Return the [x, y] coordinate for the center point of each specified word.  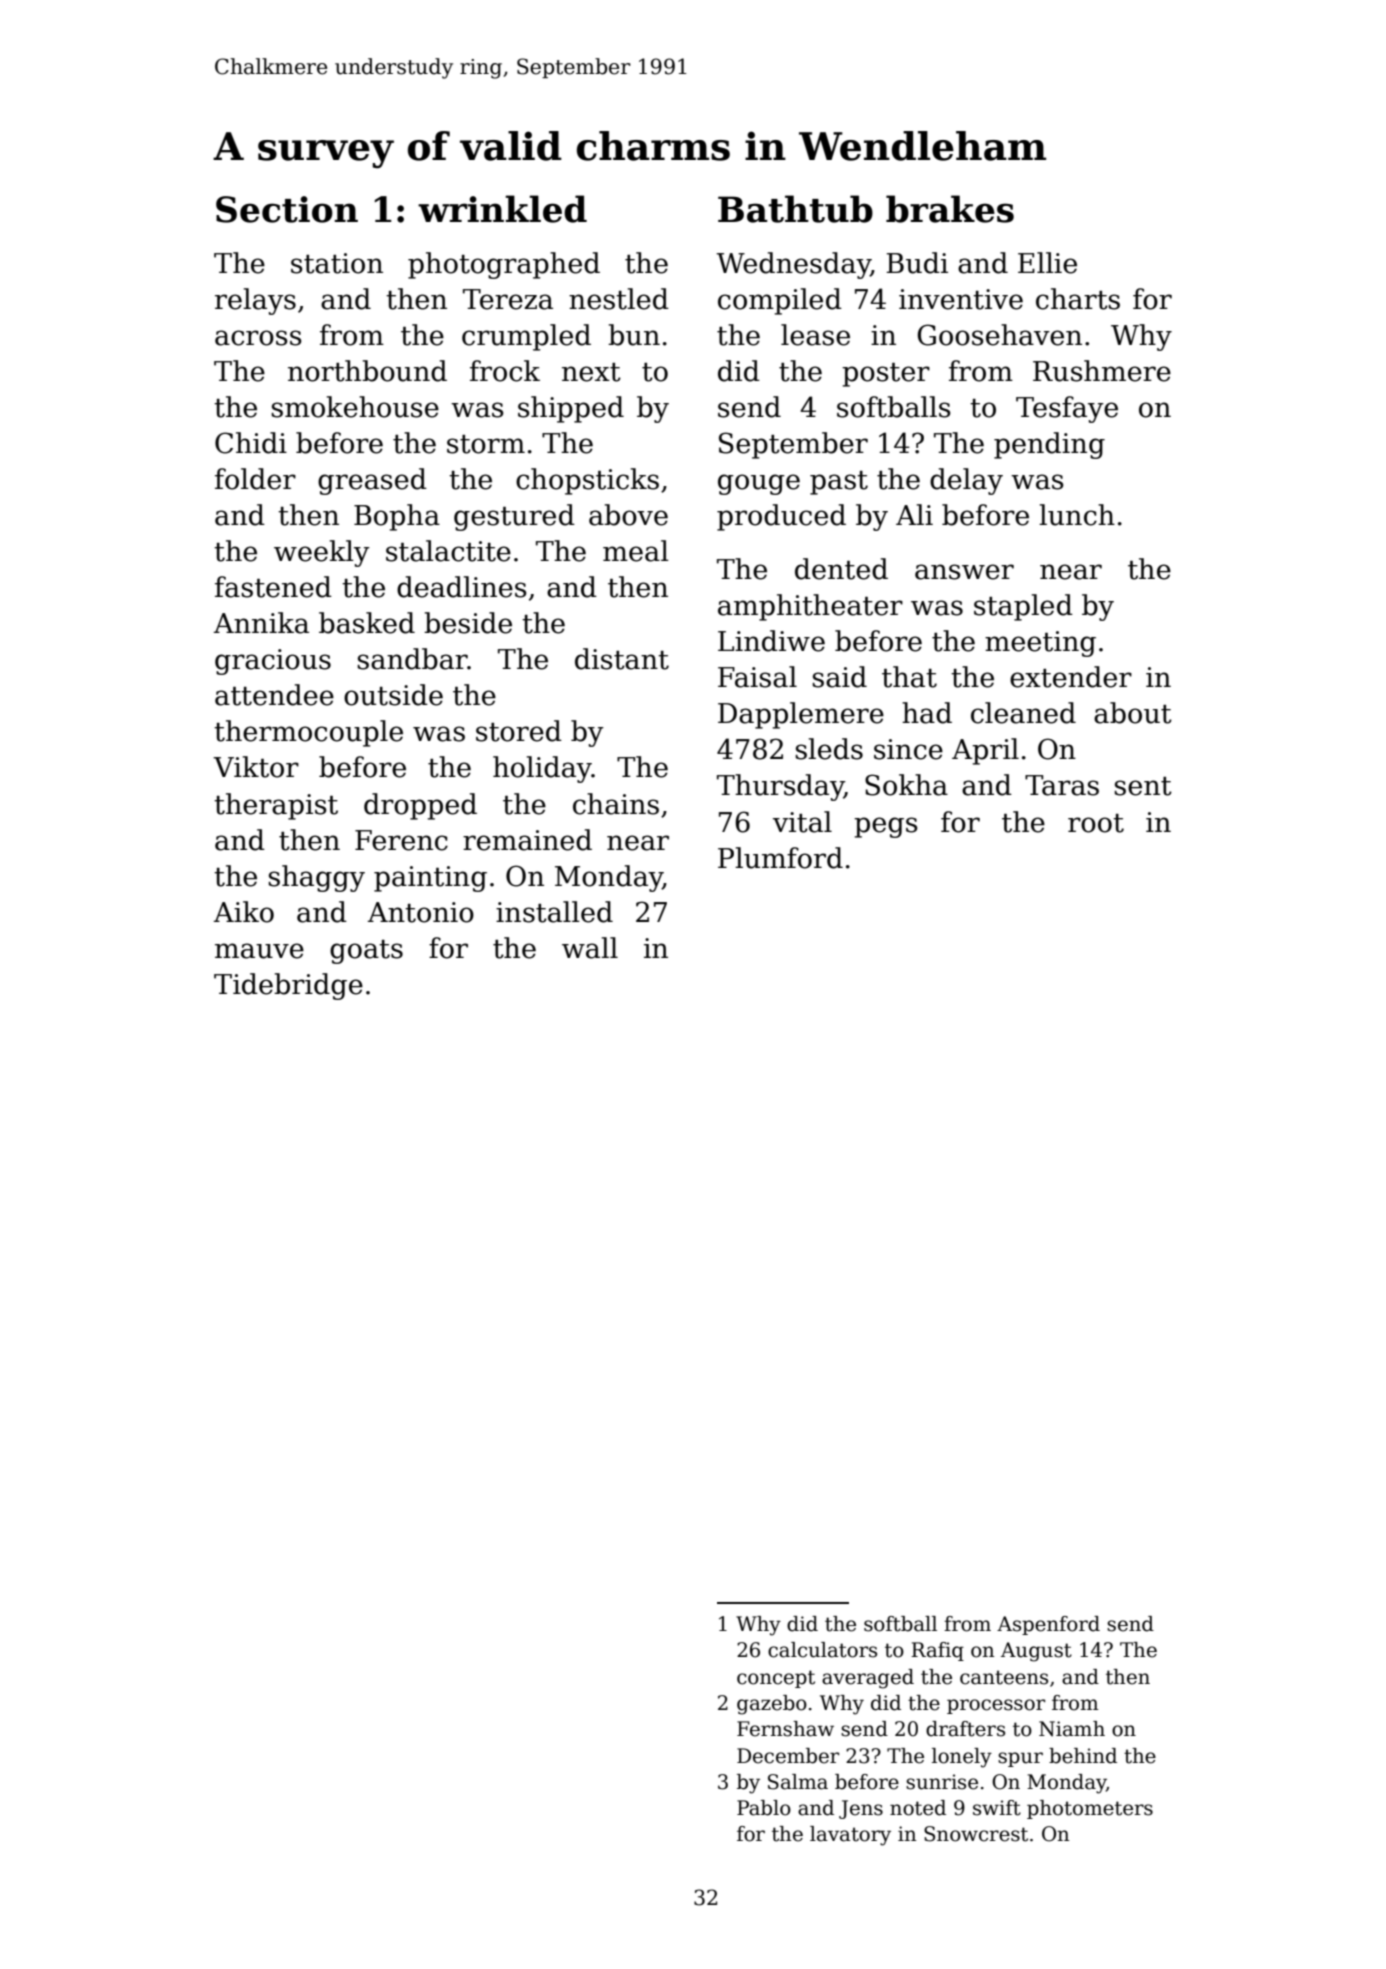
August [1036, 1652]
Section [287, 209]
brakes [950, 209]
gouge [759, 484]
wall [590, 948]
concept [776, 1679]
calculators [822, 1650]
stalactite [448, 551]
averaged [868, 1679]
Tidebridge [288, 986]
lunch [1077, 515]
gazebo [772, 1705]
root [1096, 823]
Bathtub [795, 209]
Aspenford [1048, 1625]
